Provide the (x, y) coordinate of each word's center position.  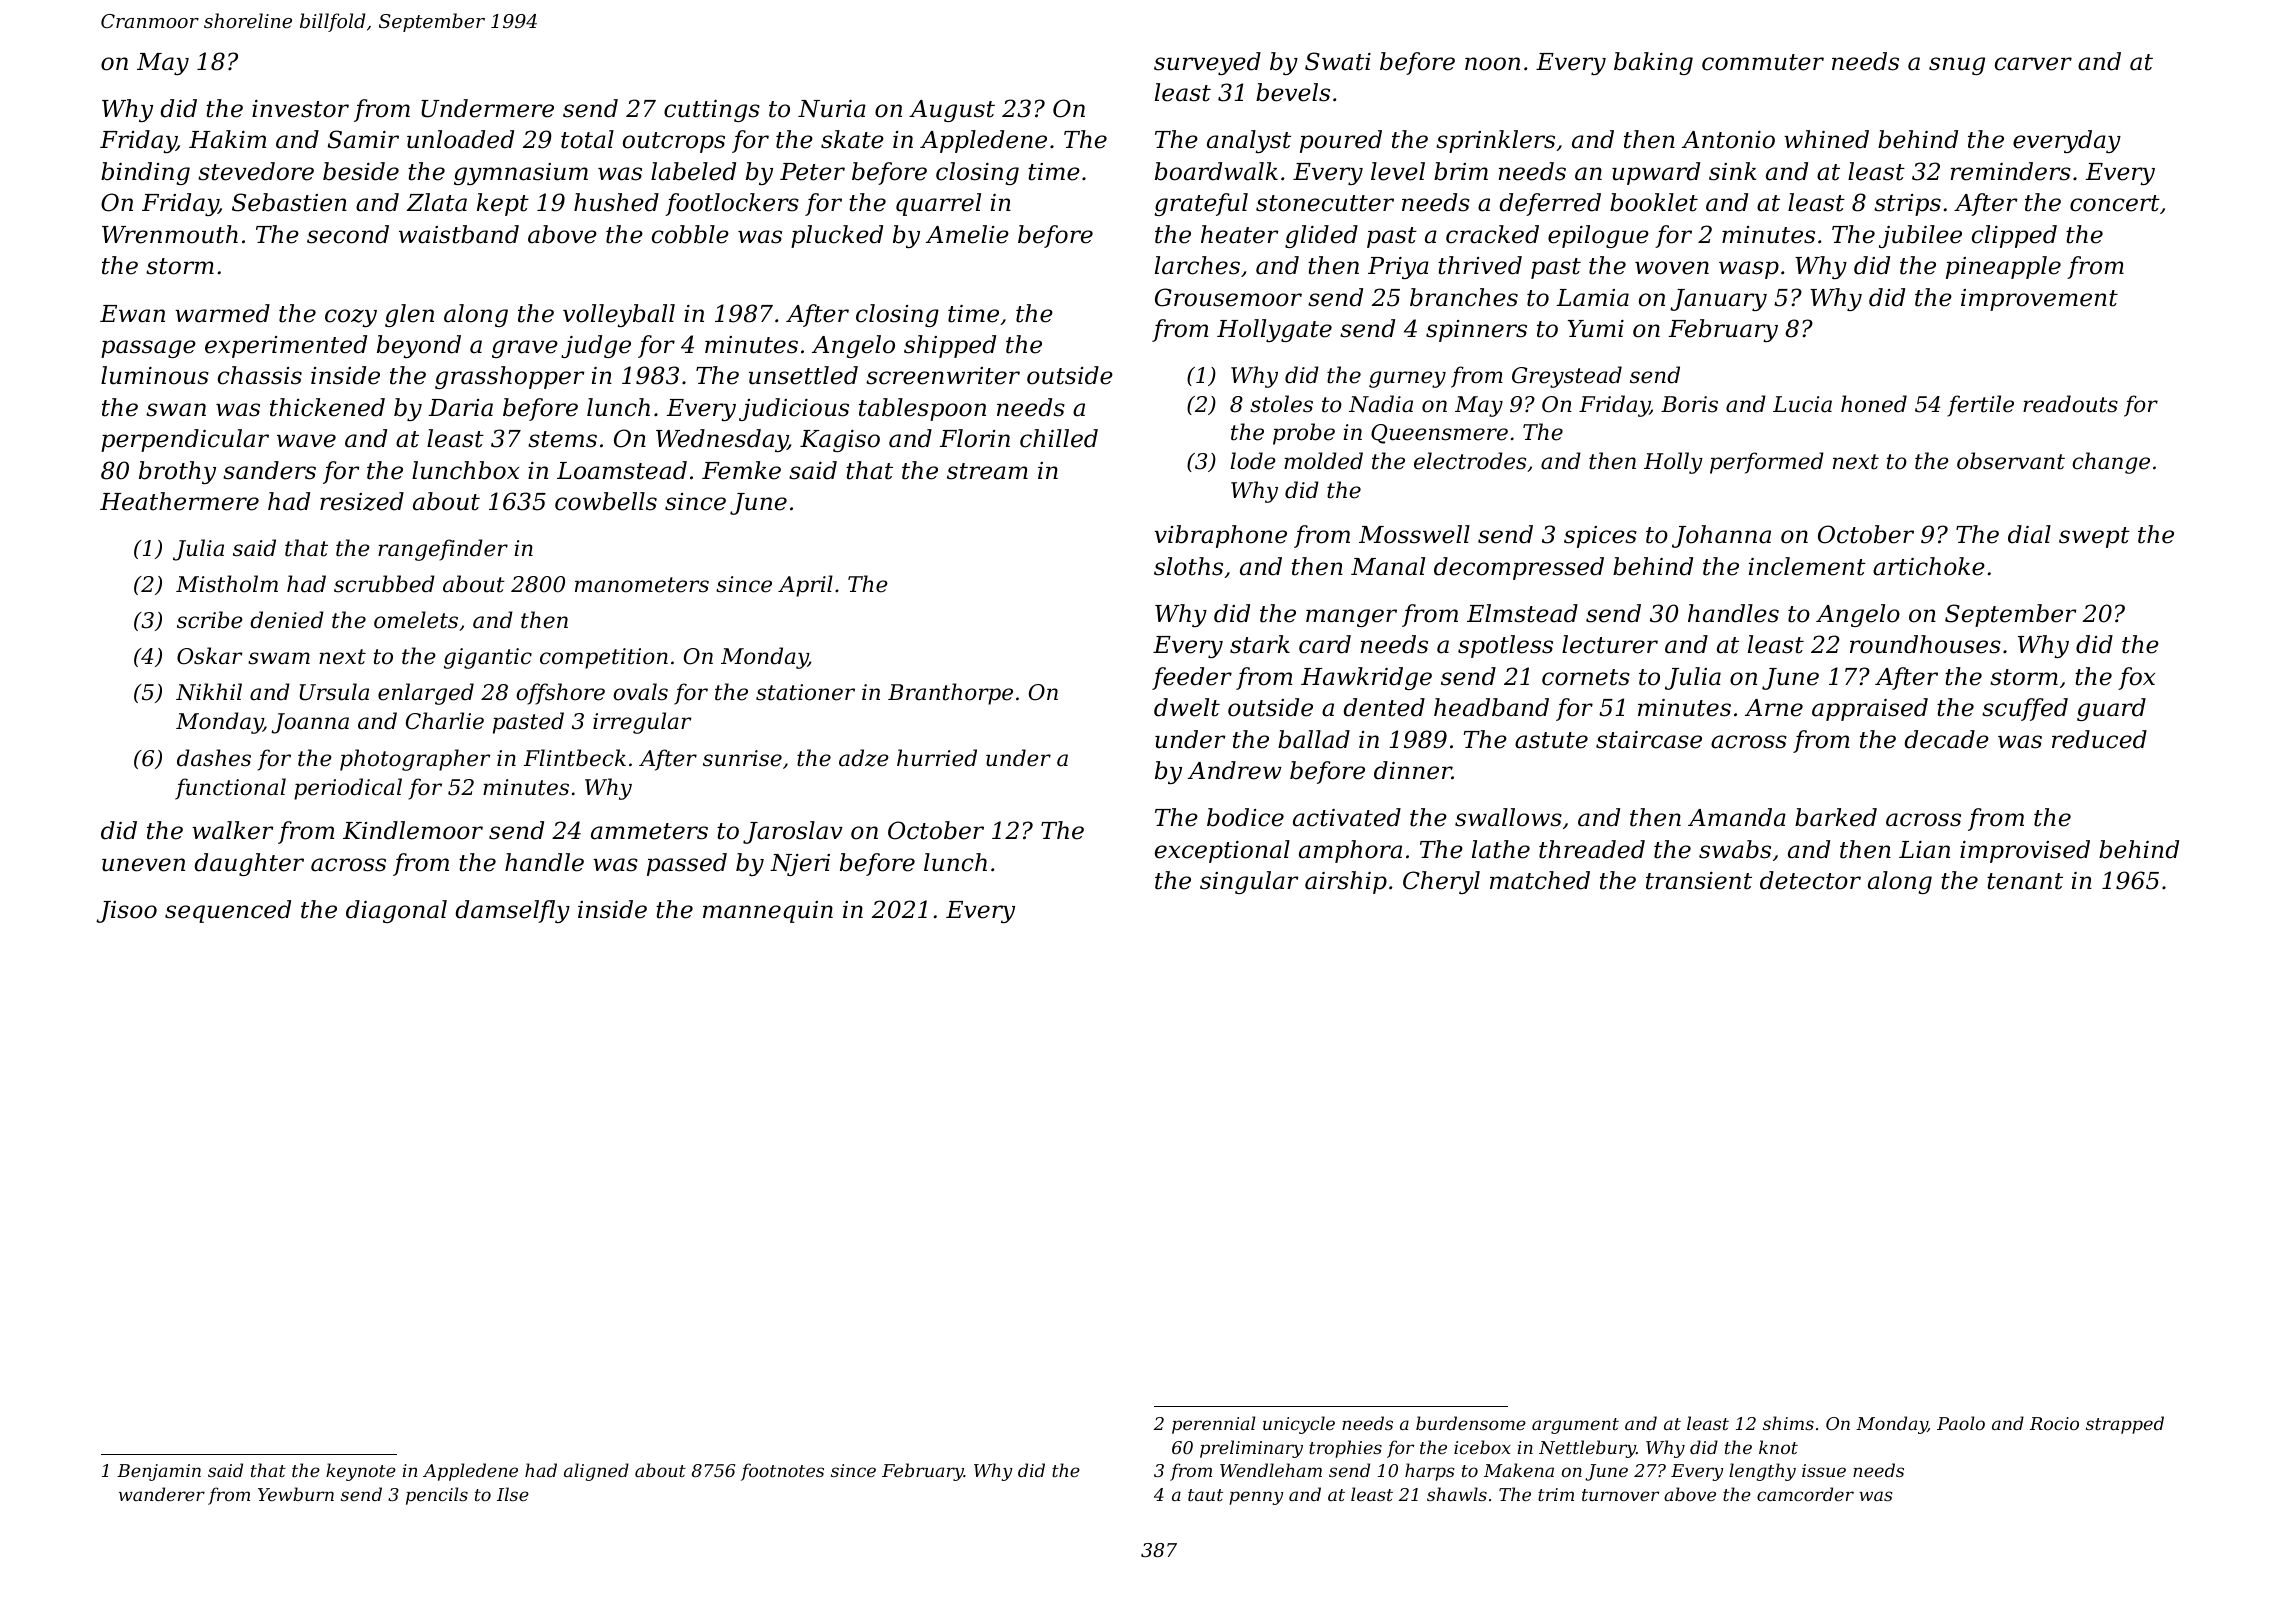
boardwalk (1216, 171)
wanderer (162, 1494)
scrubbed (384, 584)
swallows (1508, 817)
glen (409, 315)
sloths (1188, 566)
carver (2033, 64)
